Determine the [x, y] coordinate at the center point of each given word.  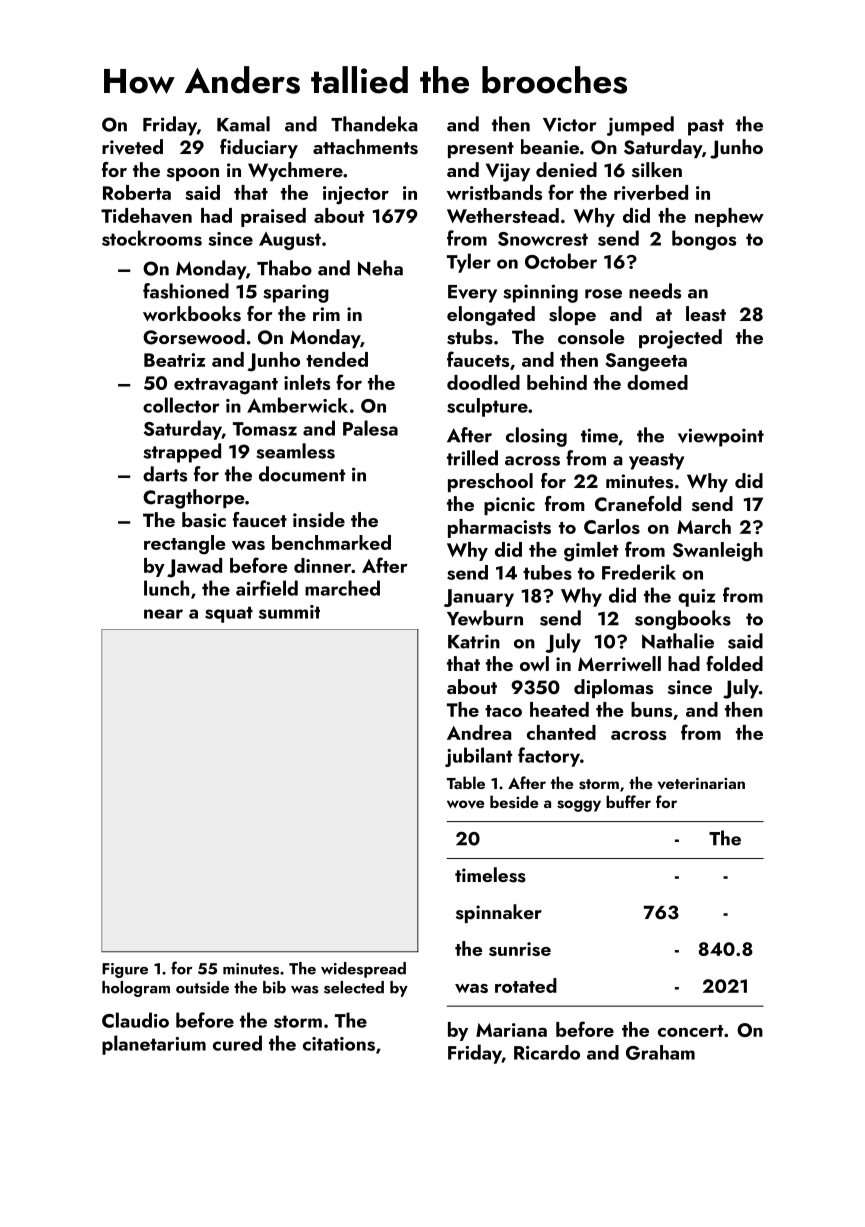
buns [651, 709]
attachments [365, 147]
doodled [483, 382]
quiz [696, 598]
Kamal [243, 124]
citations [339, 1044]
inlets [307, 382]
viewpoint [721, 437]
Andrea [479, 732]
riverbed [651, 193]
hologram [136, 989]
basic [204, 520]
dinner [322, 565]
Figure [125, 970]
